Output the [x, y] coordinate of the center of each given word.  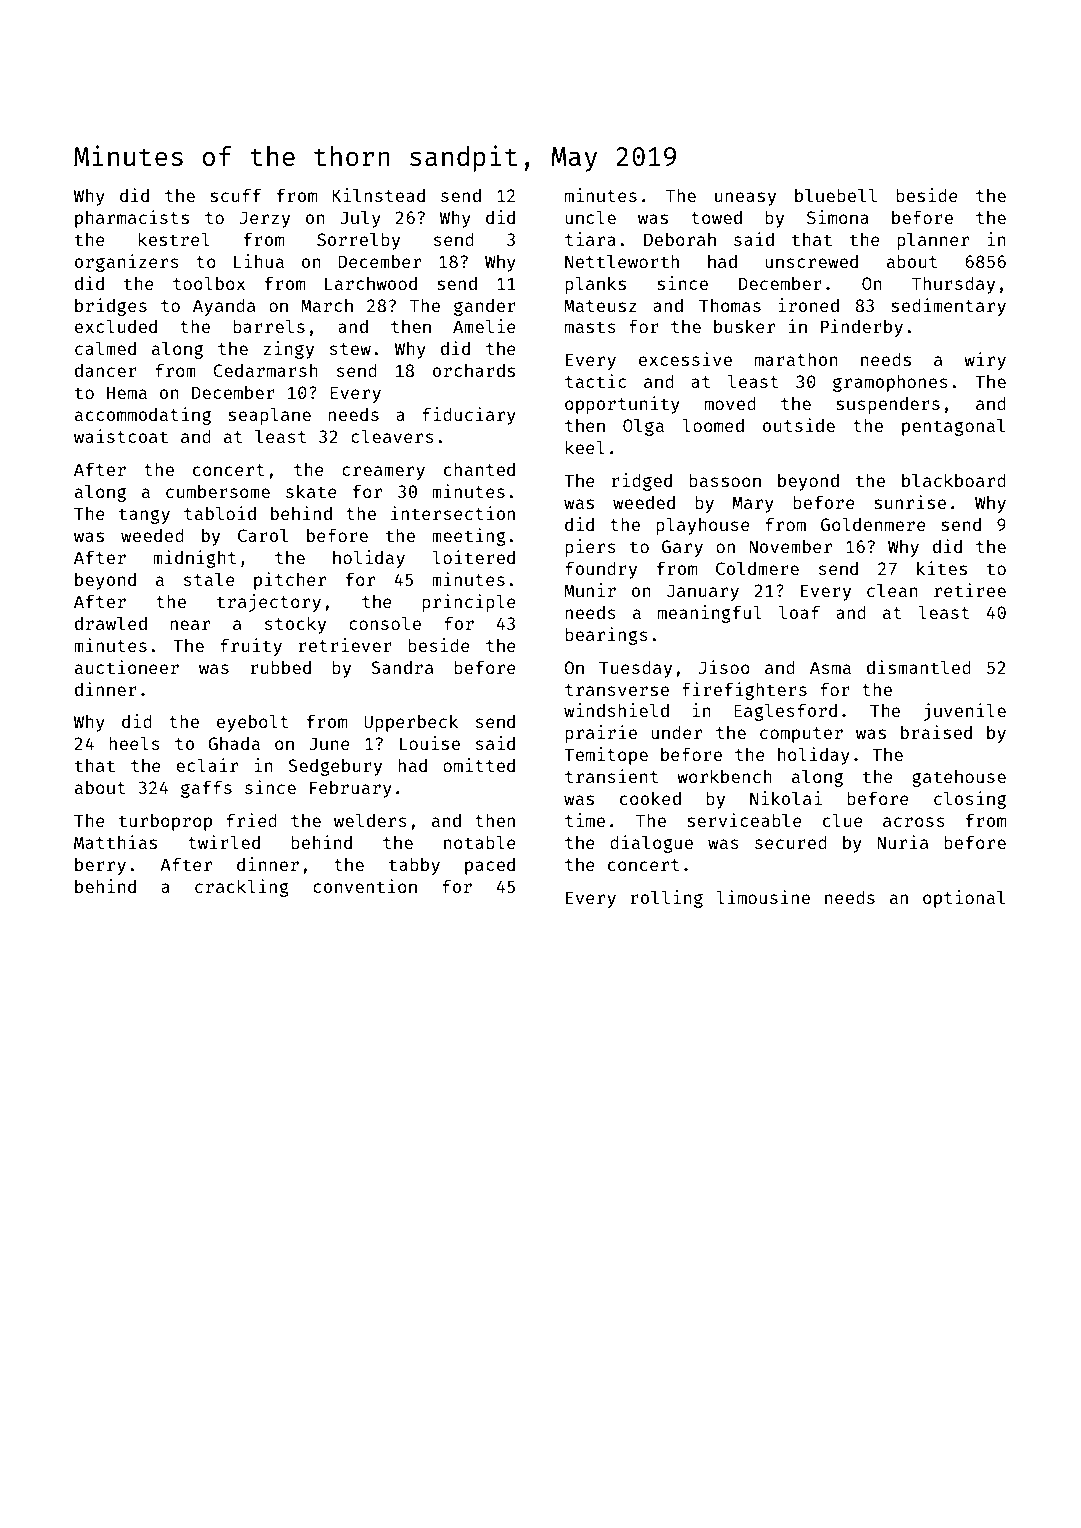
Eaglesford [785, 712]
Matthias [115, 842]
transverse [617, 690]
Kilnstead [379, 195]
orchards [474, 370]
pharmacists [132, 219]
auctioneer [127, 667]
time [585, 820]
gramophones [890, 383]
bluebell [836, 195]
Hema [127, 392]
